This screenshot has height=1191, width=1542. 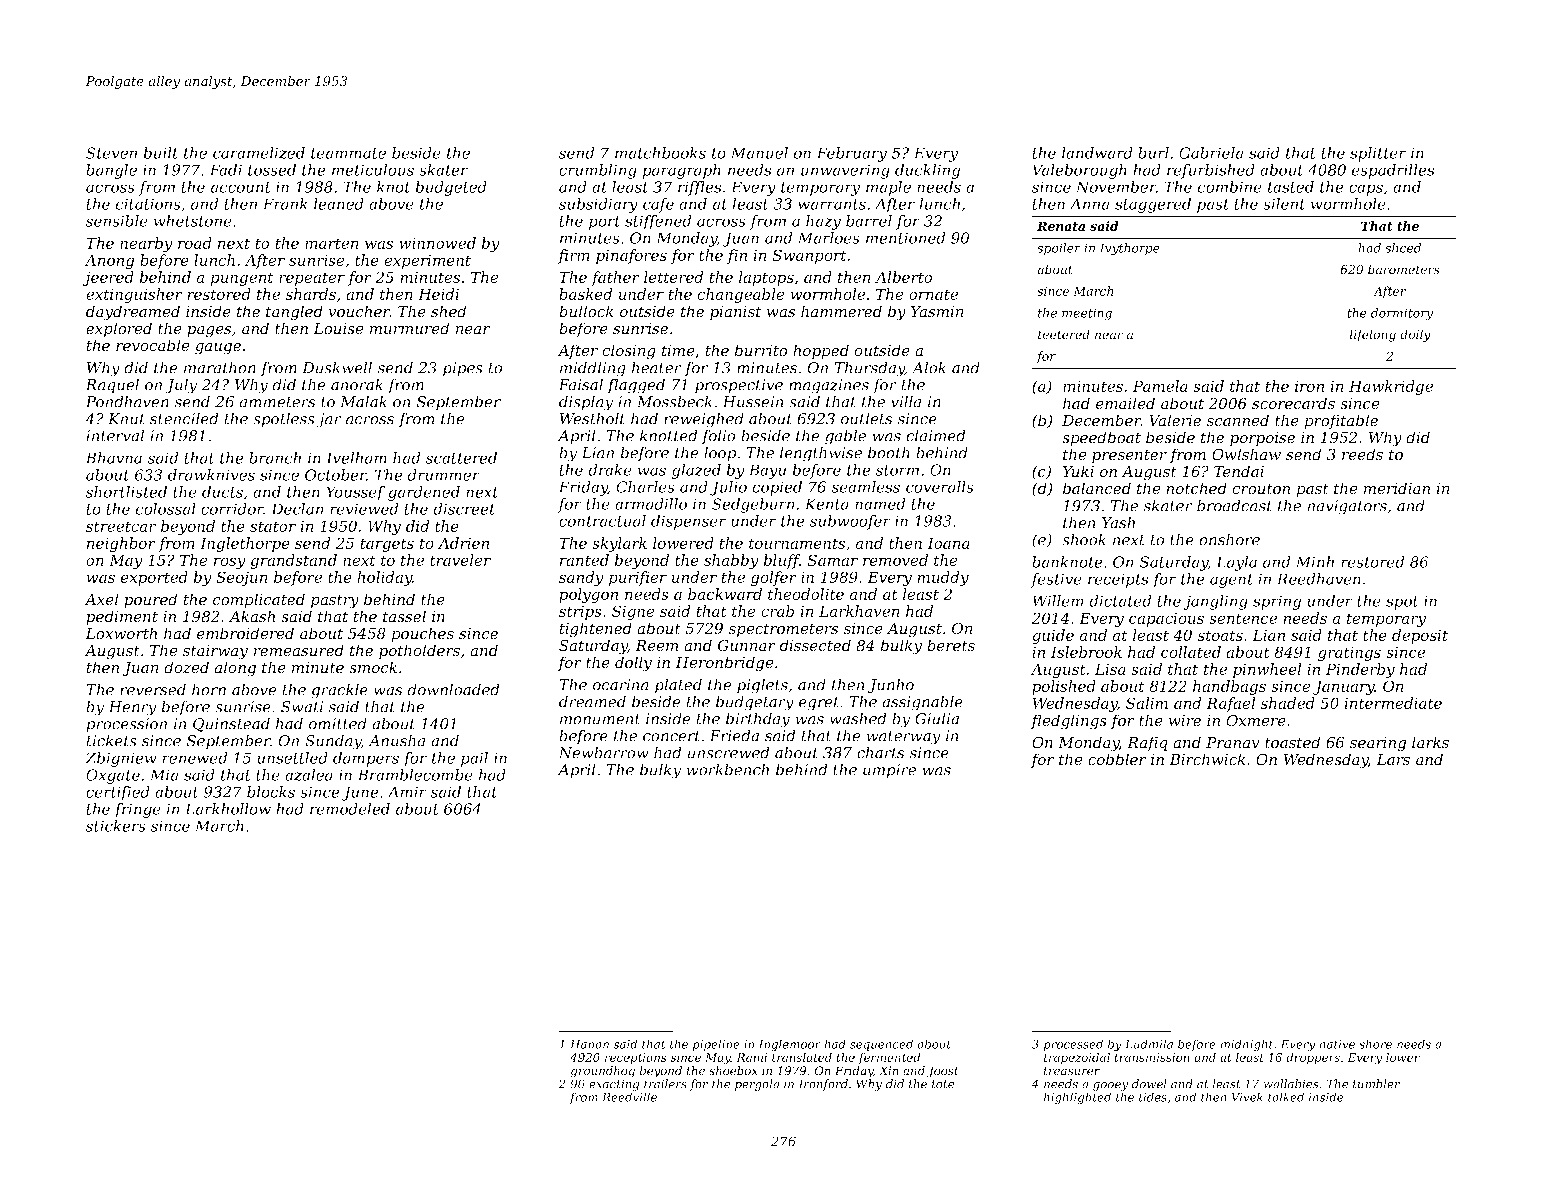 What do you see at coordinates (119, 330) in the screenshot?
I see `explored` at bounding box center [119, 330].
